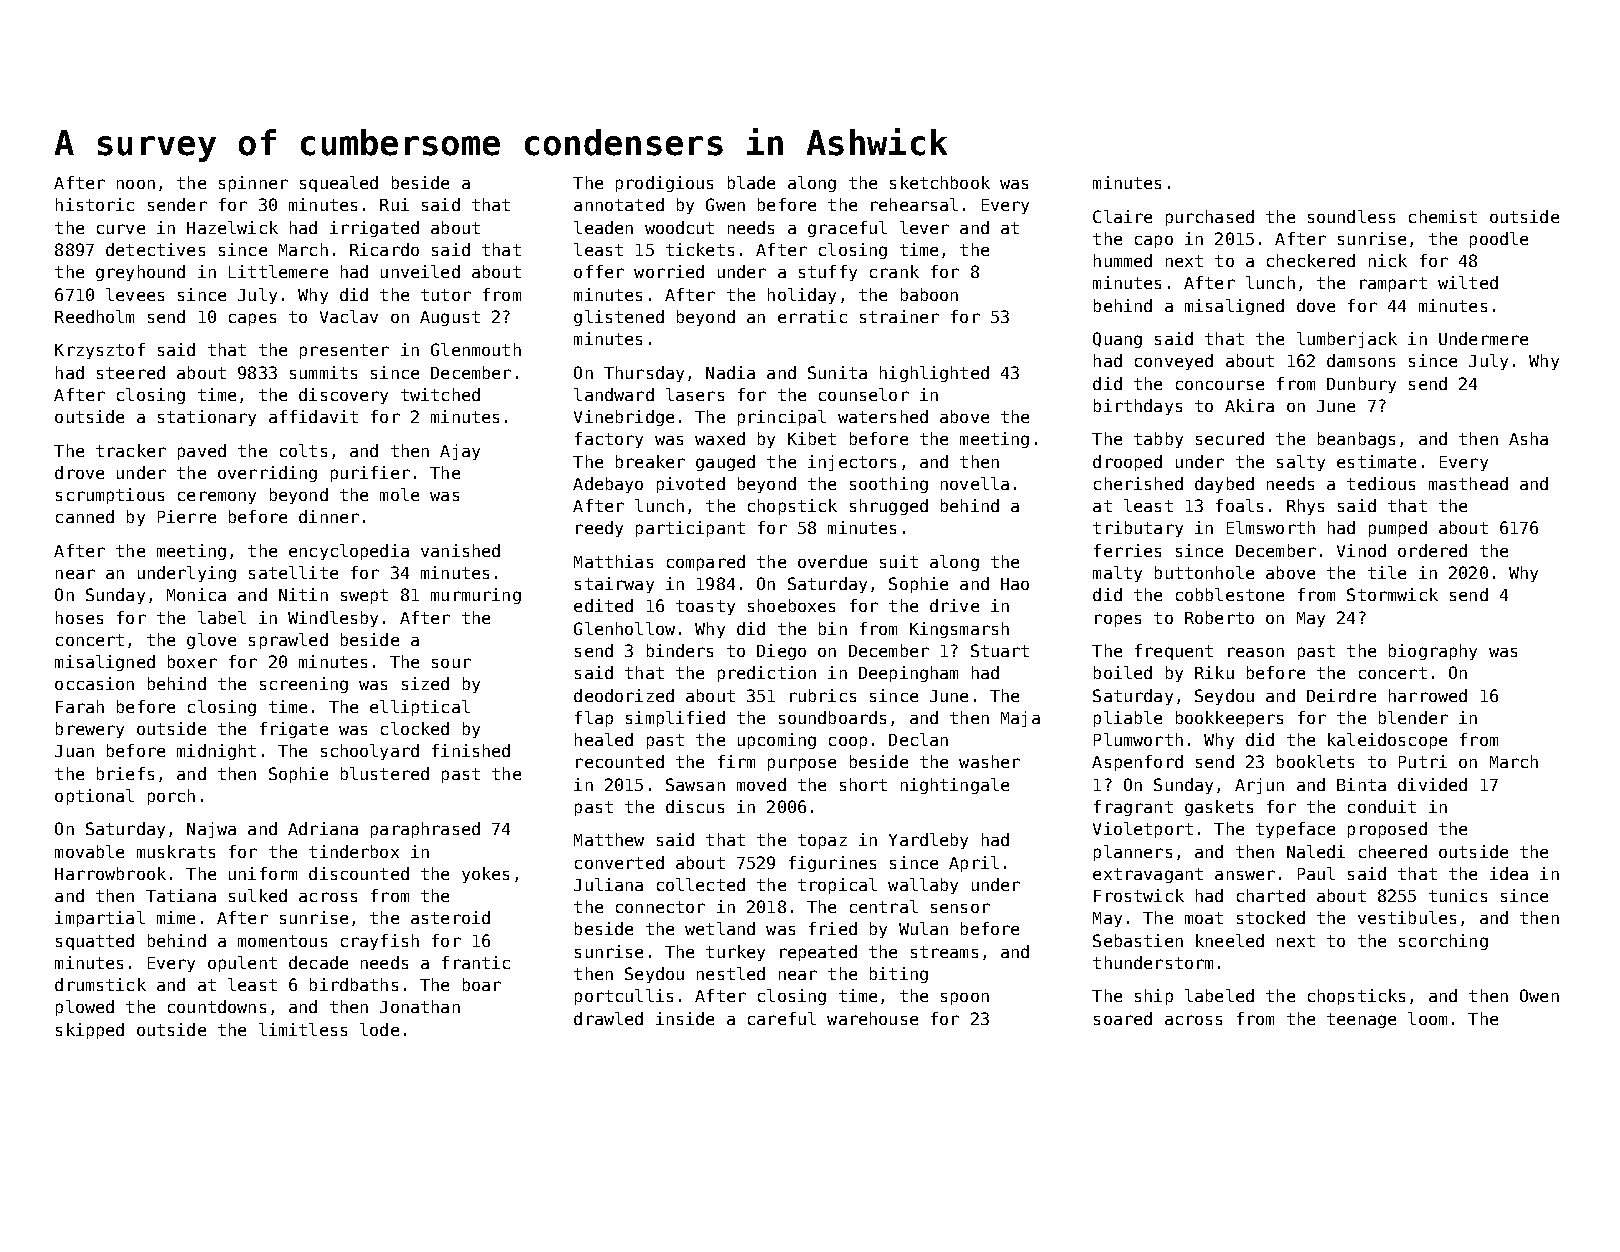  I want to click on squealed, so click(339, 184).
